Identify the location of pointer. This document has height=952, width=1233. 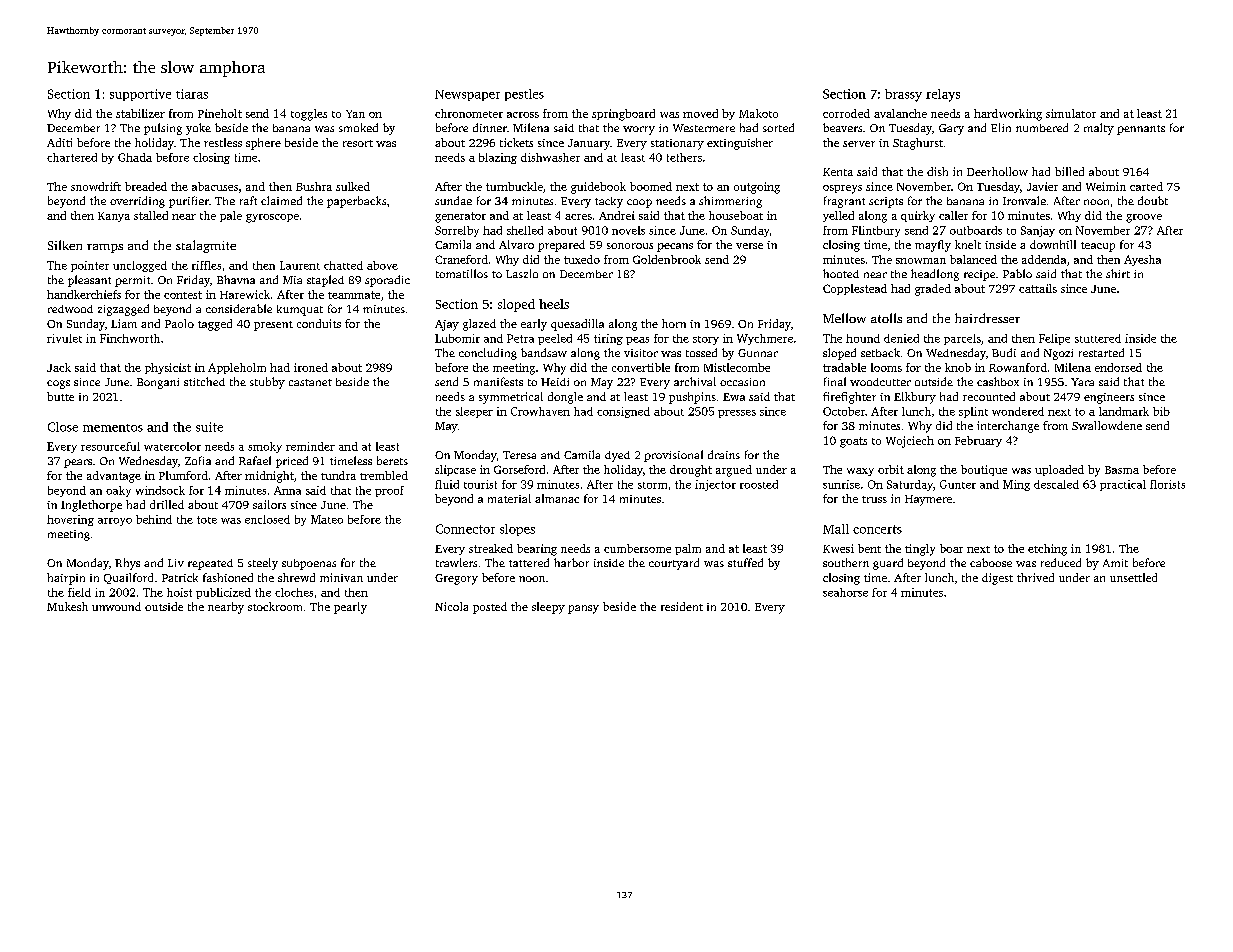
(90, 266).
